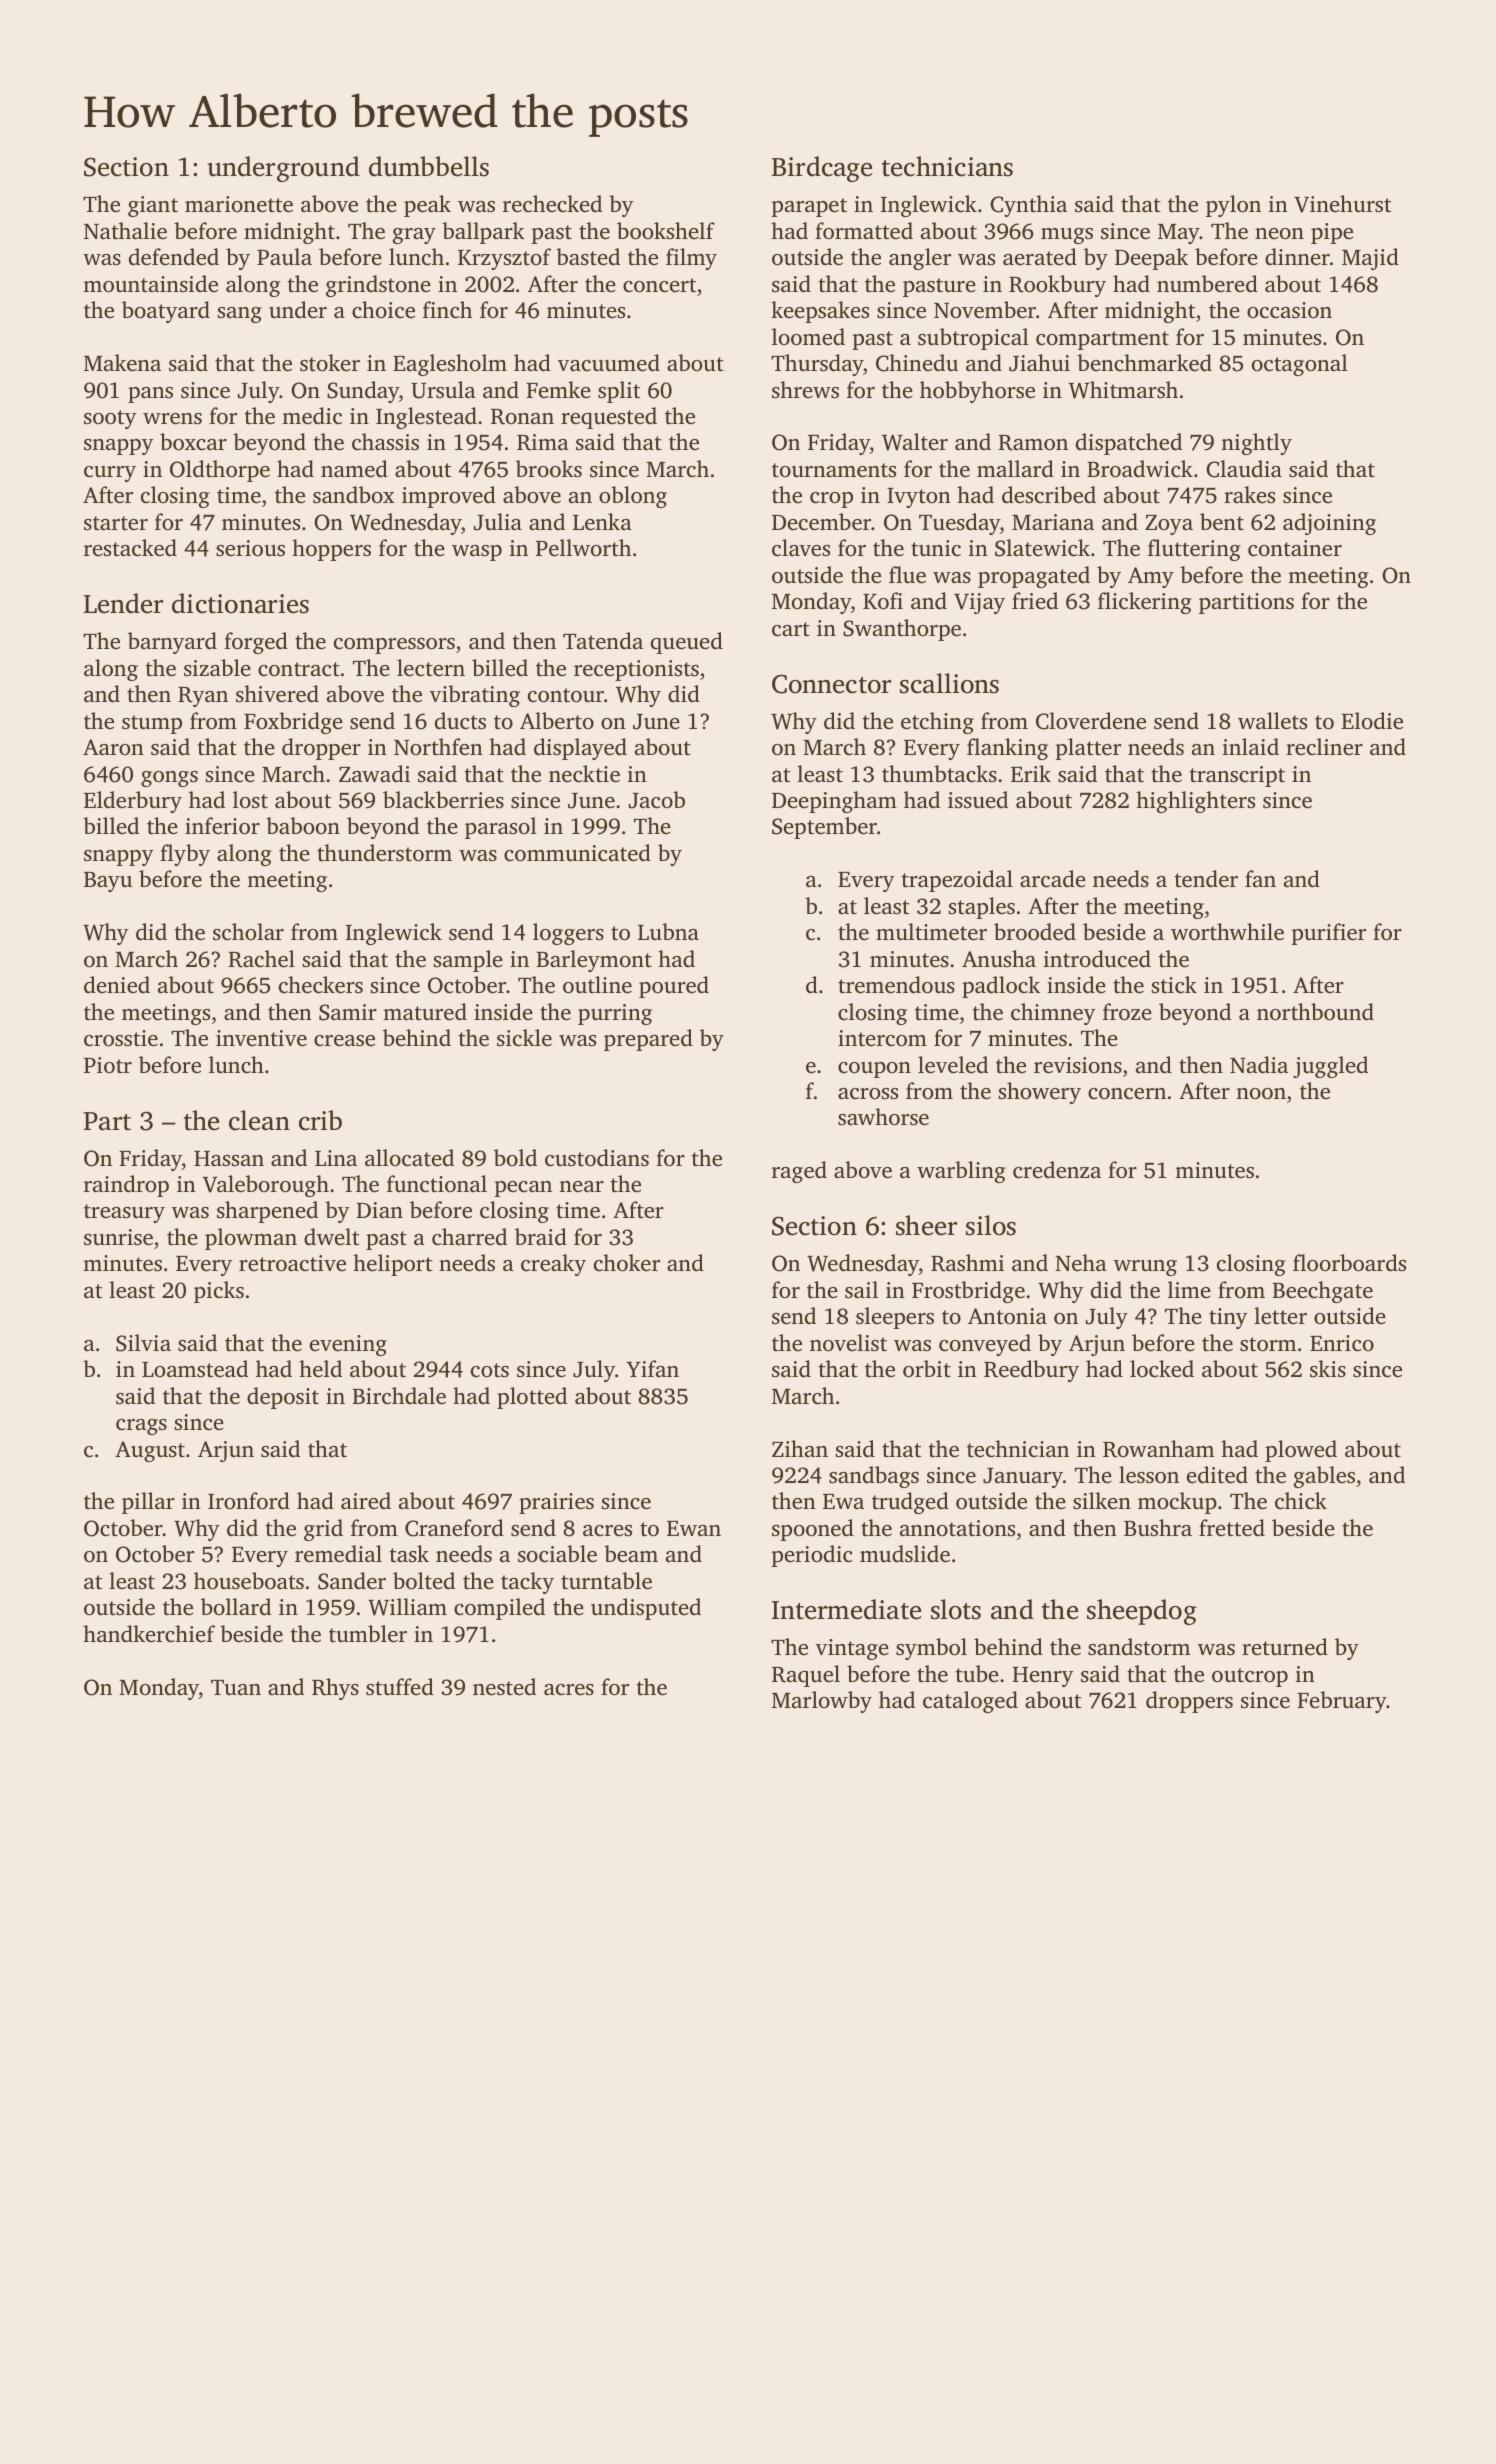  I want to click on dwelt, so click(331, 1236).
